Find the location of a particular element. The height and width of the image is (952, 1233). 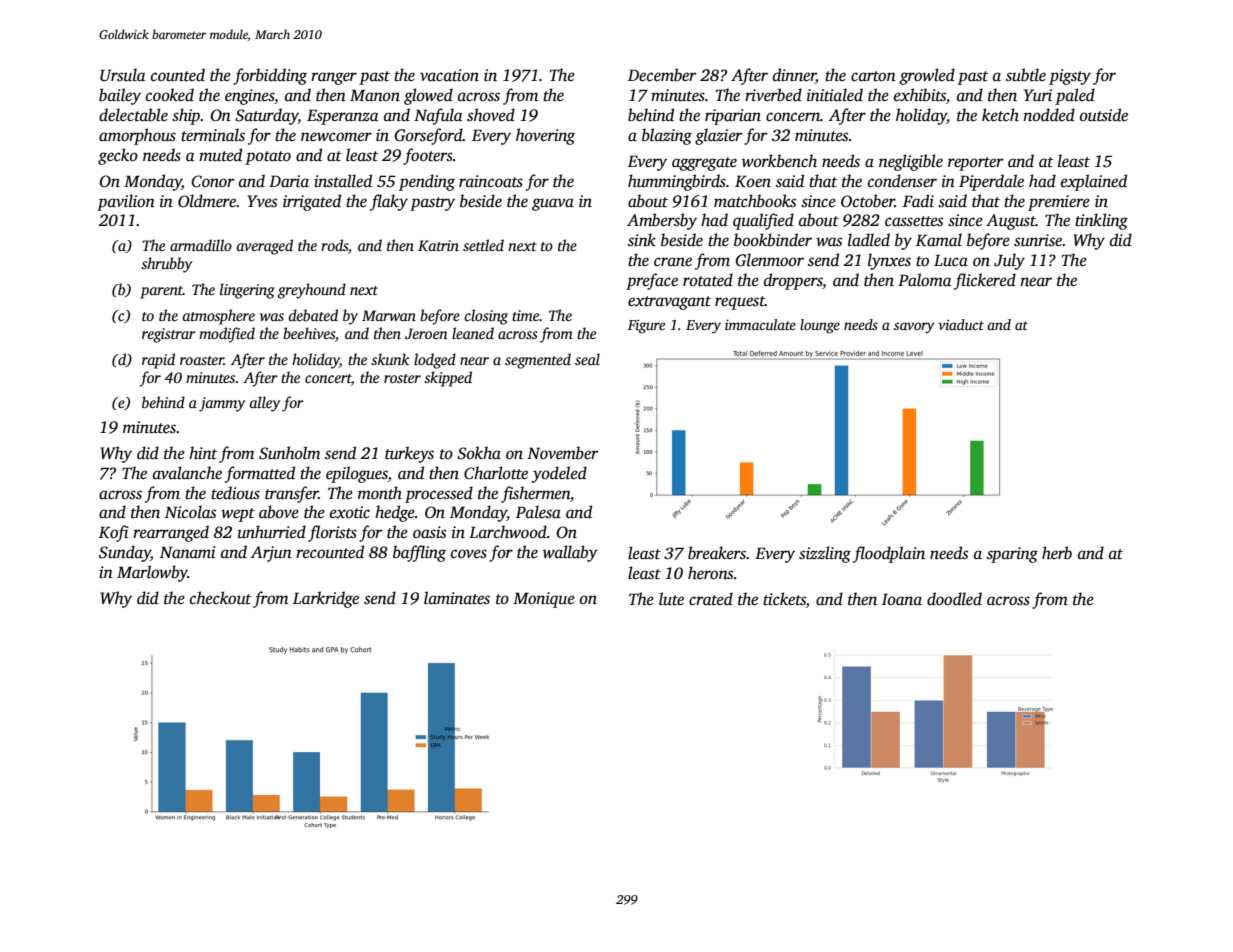

outside is located at coordinates (1104, 115).
